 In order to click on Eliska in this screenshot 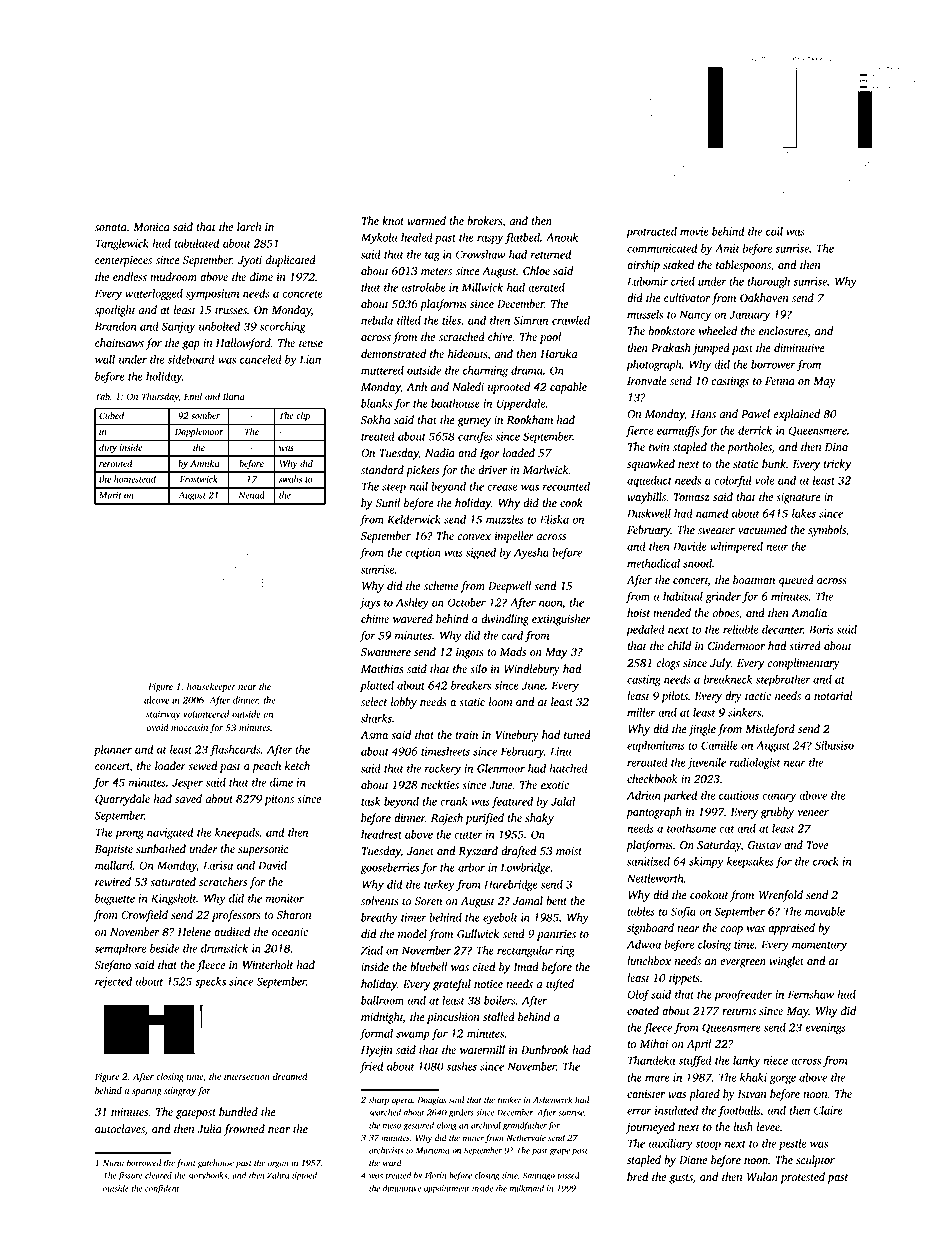, I will do `click(554, 519)`.
